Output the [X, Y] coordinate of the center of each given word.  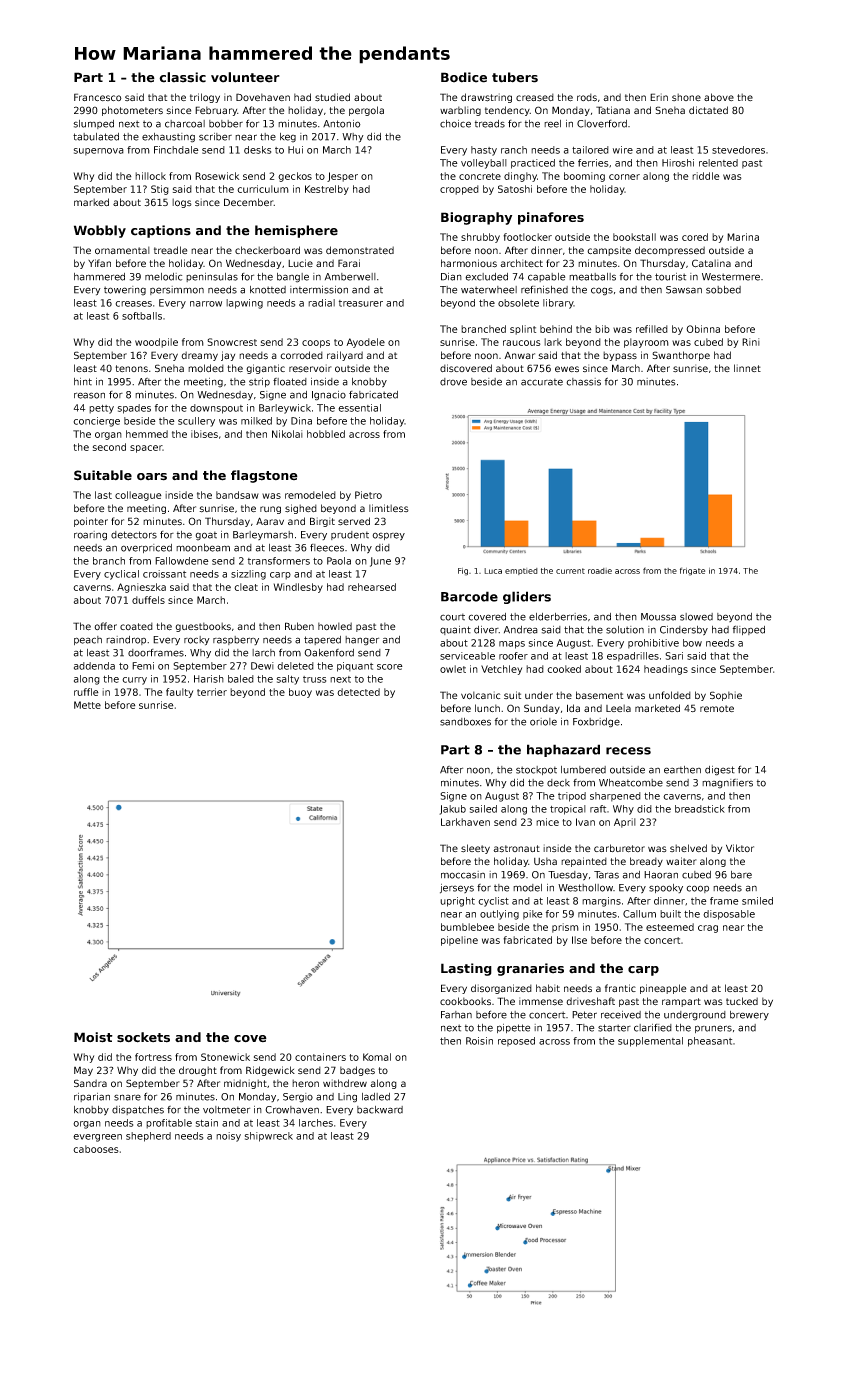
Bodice [464, 77]
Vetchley [501, 670]
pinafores [551, 218]
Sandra [90, 1083]
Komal [377, 1057]
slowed [696, 617]
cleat [246, 587]
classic [182, 77]
